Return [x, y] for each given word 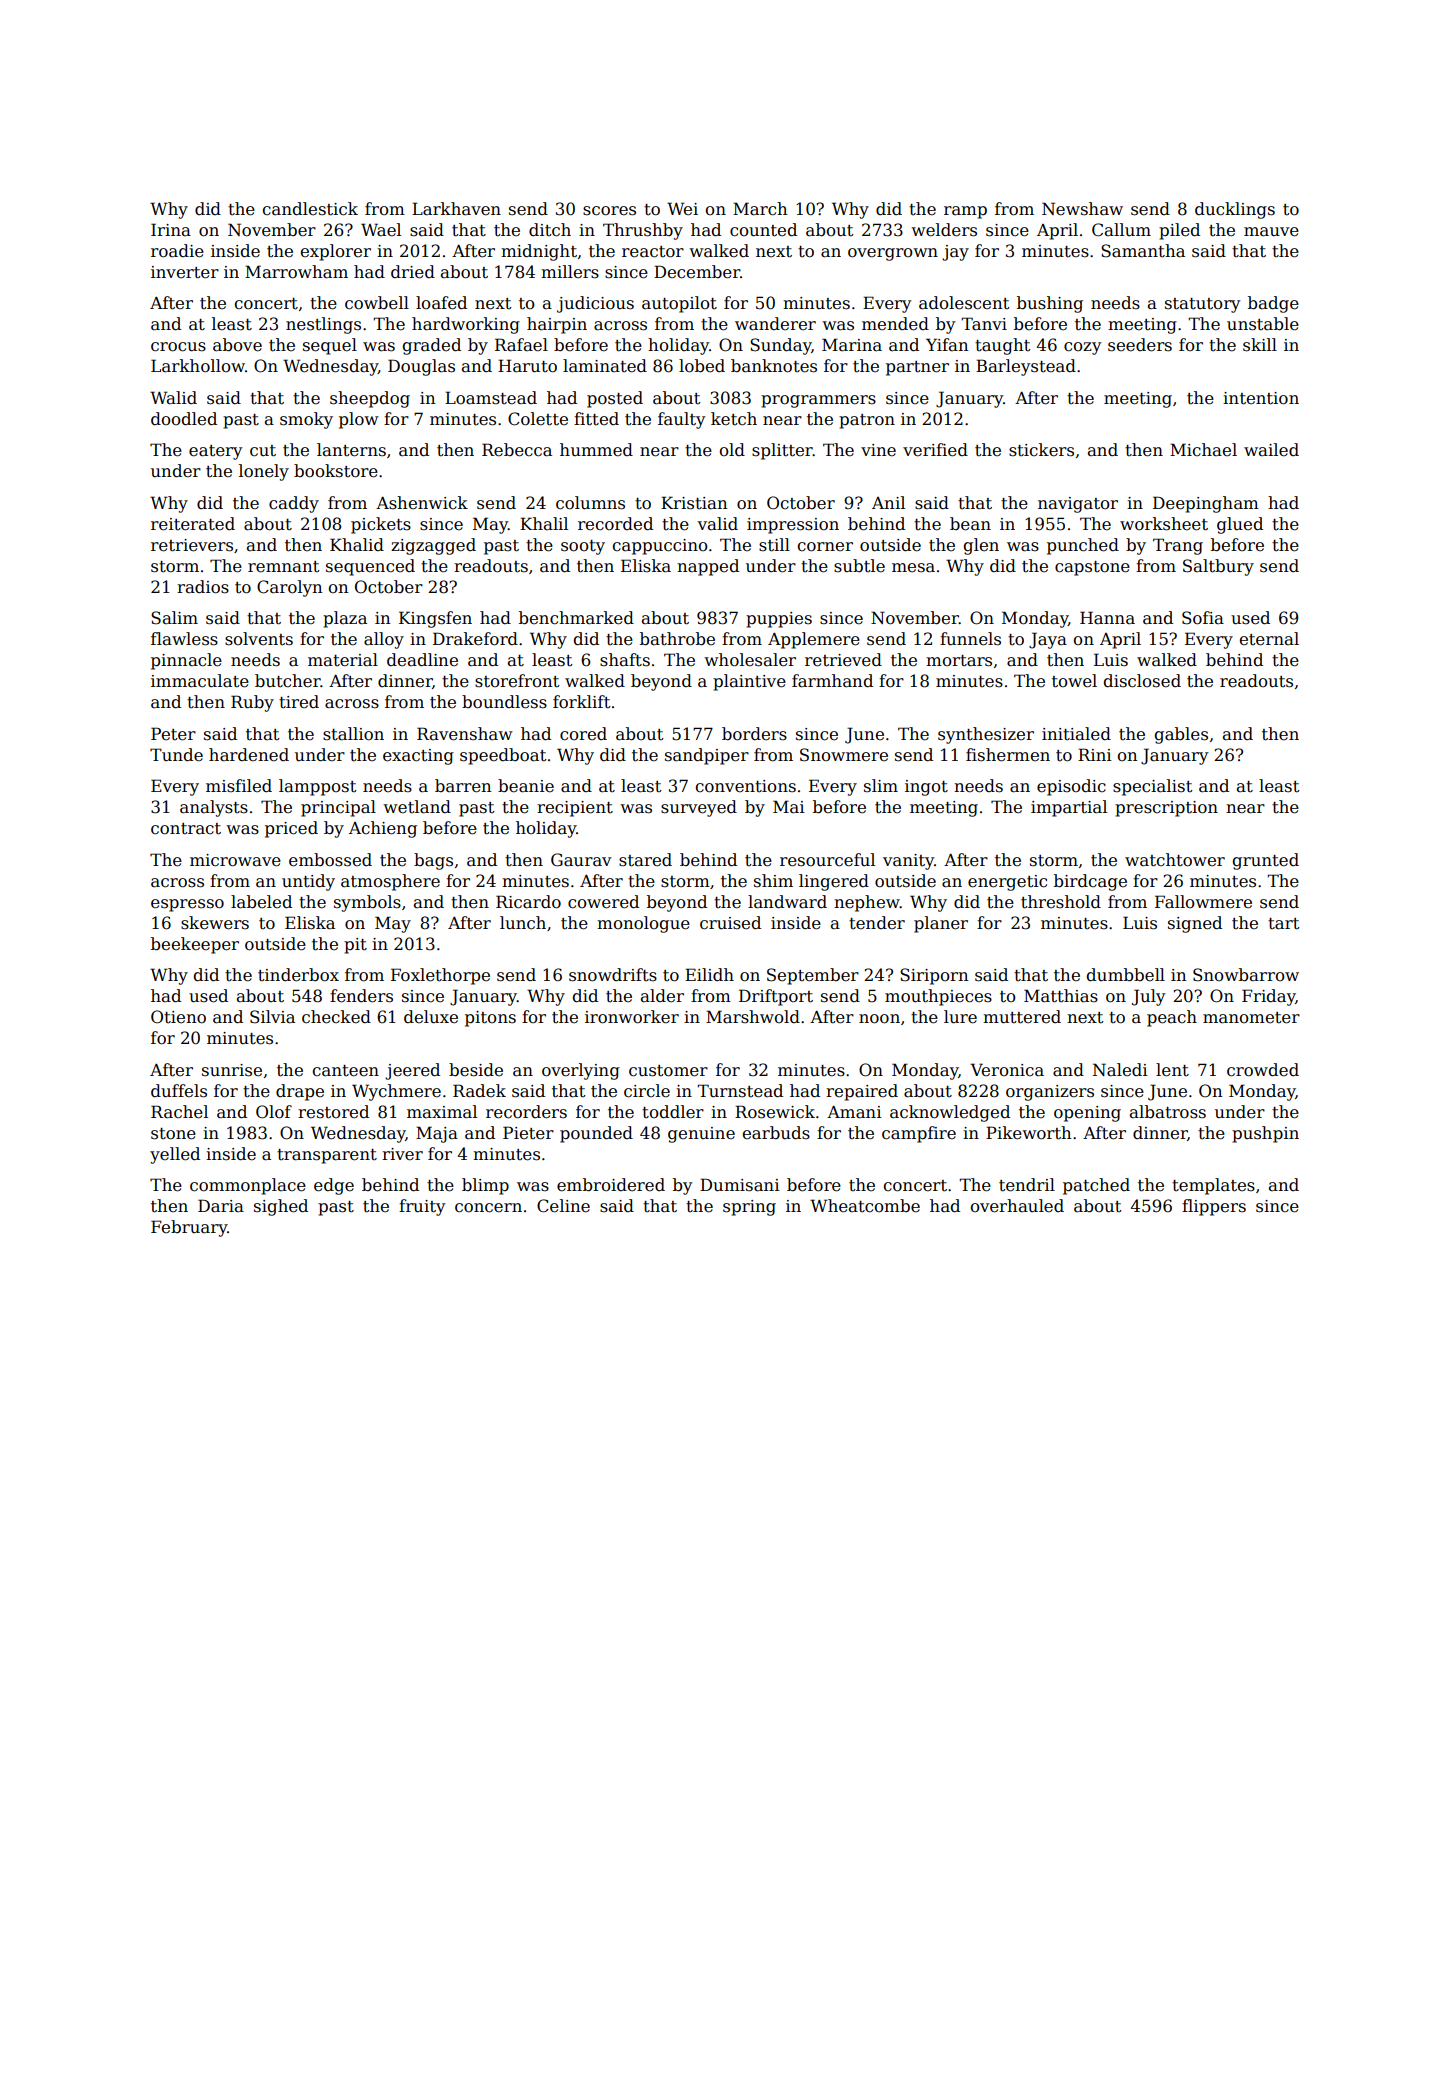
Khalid [357, 545]
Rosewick [775, 1112]
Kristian [694, 503]
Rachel [179, 1112]
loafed [441, 303]
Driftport [776, 997]
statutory [1202, 305]
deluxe [431, 1017]
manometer [1251, 1018]
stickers [1041, 450]
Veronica [1007, 1070]
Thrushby [643, 231]
